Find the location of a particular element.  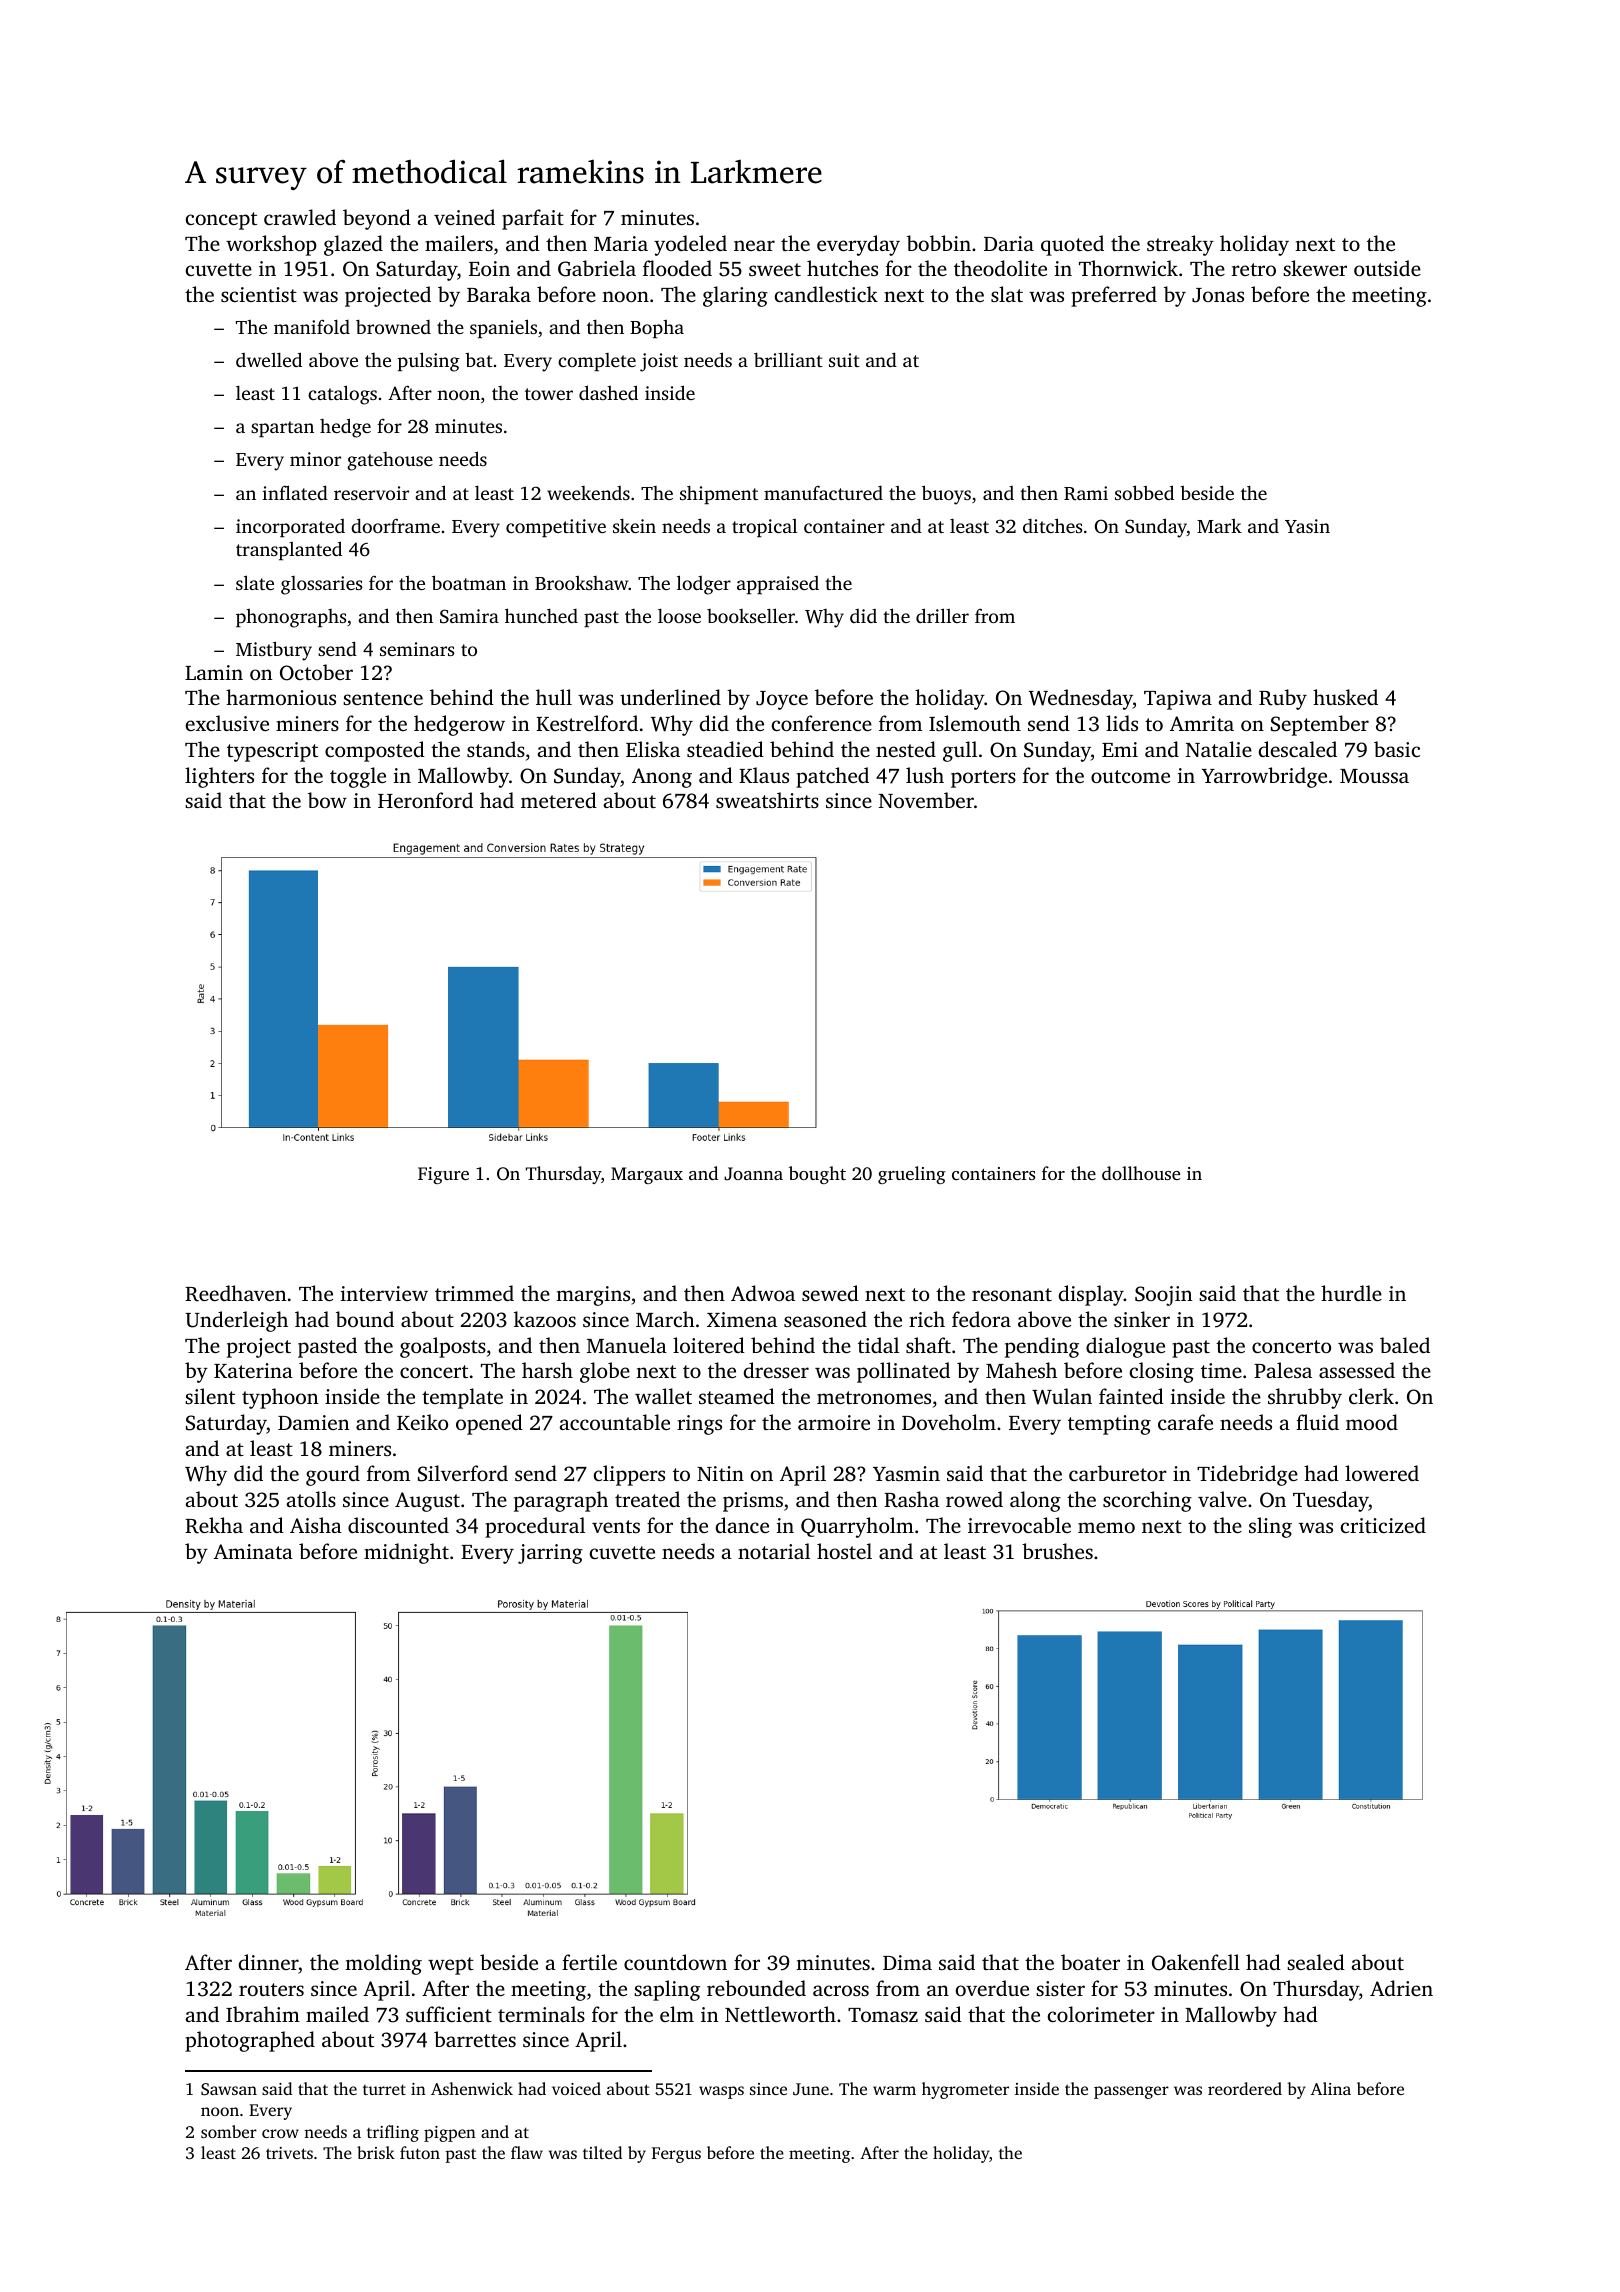

trivets is located at coordinates (289, 2153).
